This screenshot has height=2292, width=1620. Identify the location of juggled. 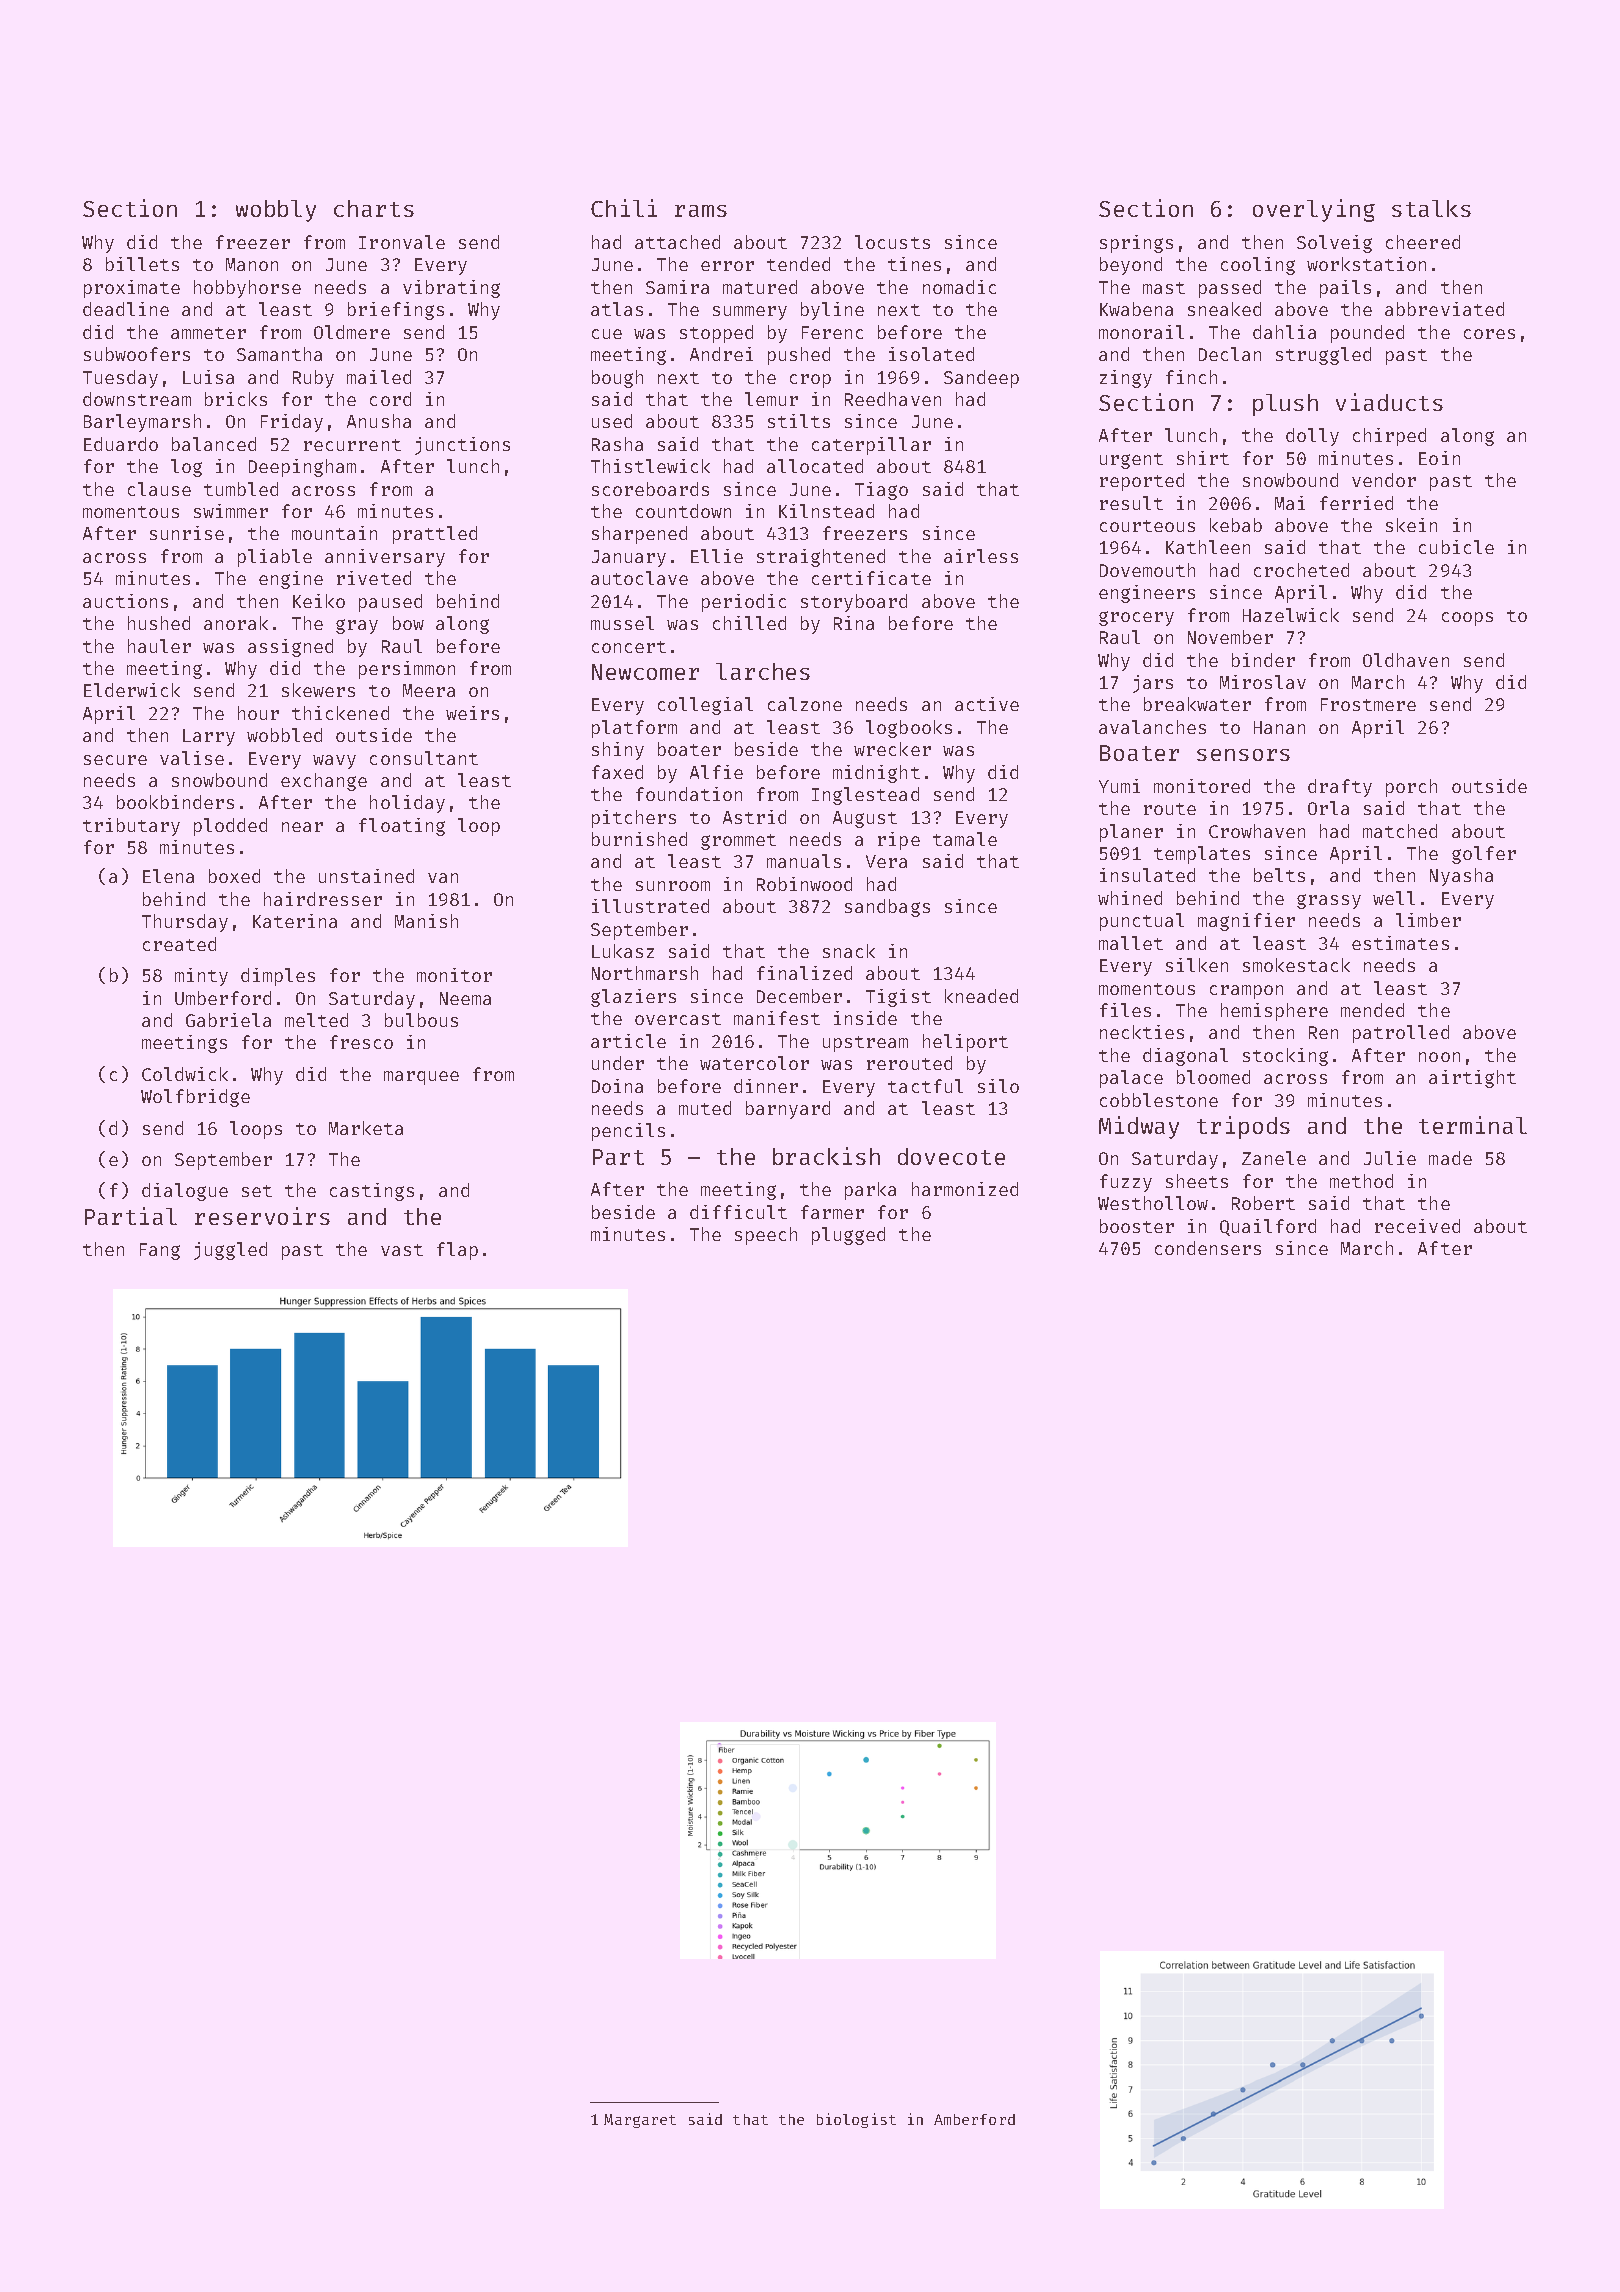
(230, 1251).
